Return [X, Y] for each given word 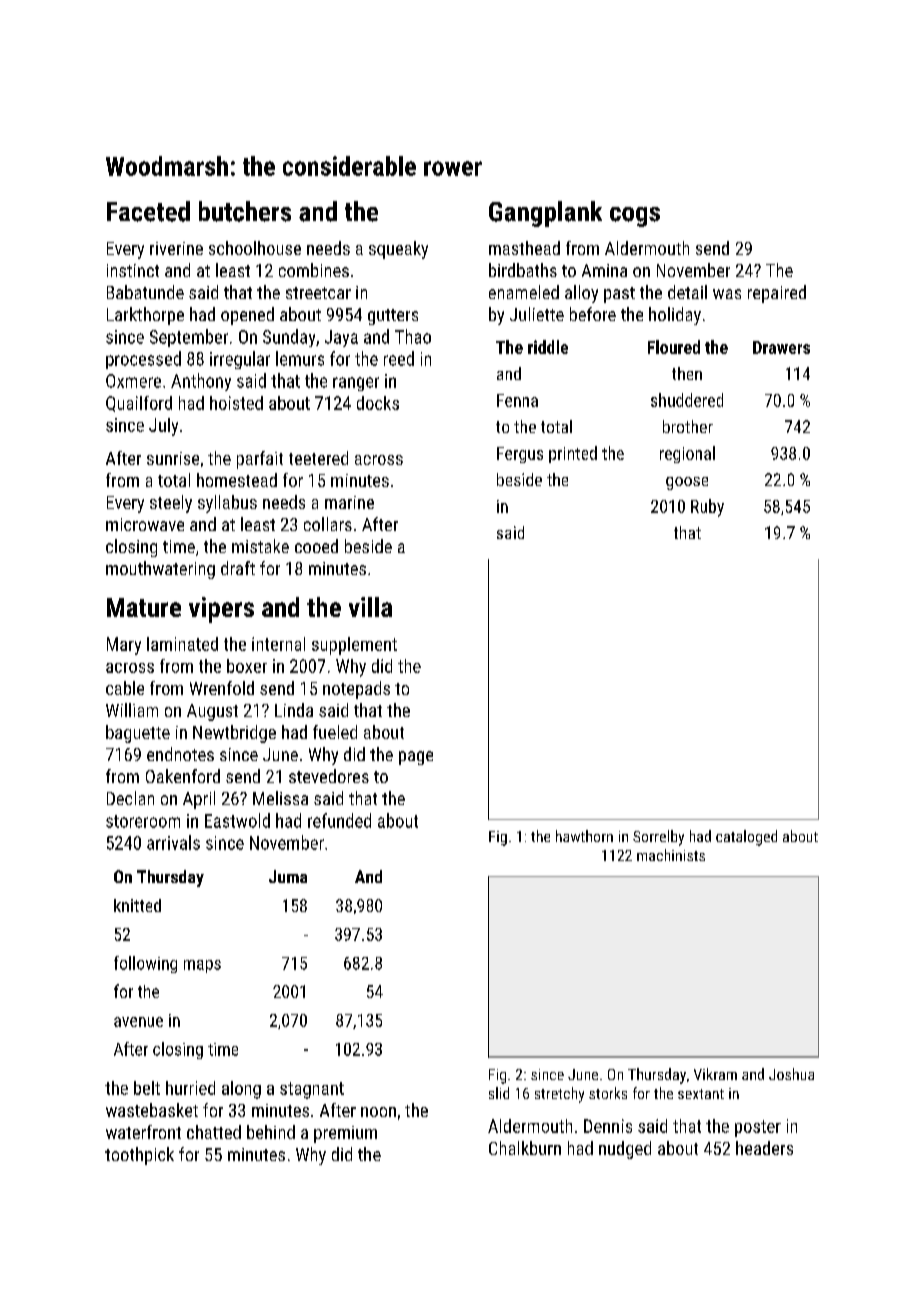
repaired [777, 294]
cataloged [746, 838]
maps [202, 966]
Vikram [715, 1074]
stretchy [559, 1095]
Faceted [148, 211]
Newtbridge [234, 734]
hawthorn [584, 836]
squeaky [398, 250]
